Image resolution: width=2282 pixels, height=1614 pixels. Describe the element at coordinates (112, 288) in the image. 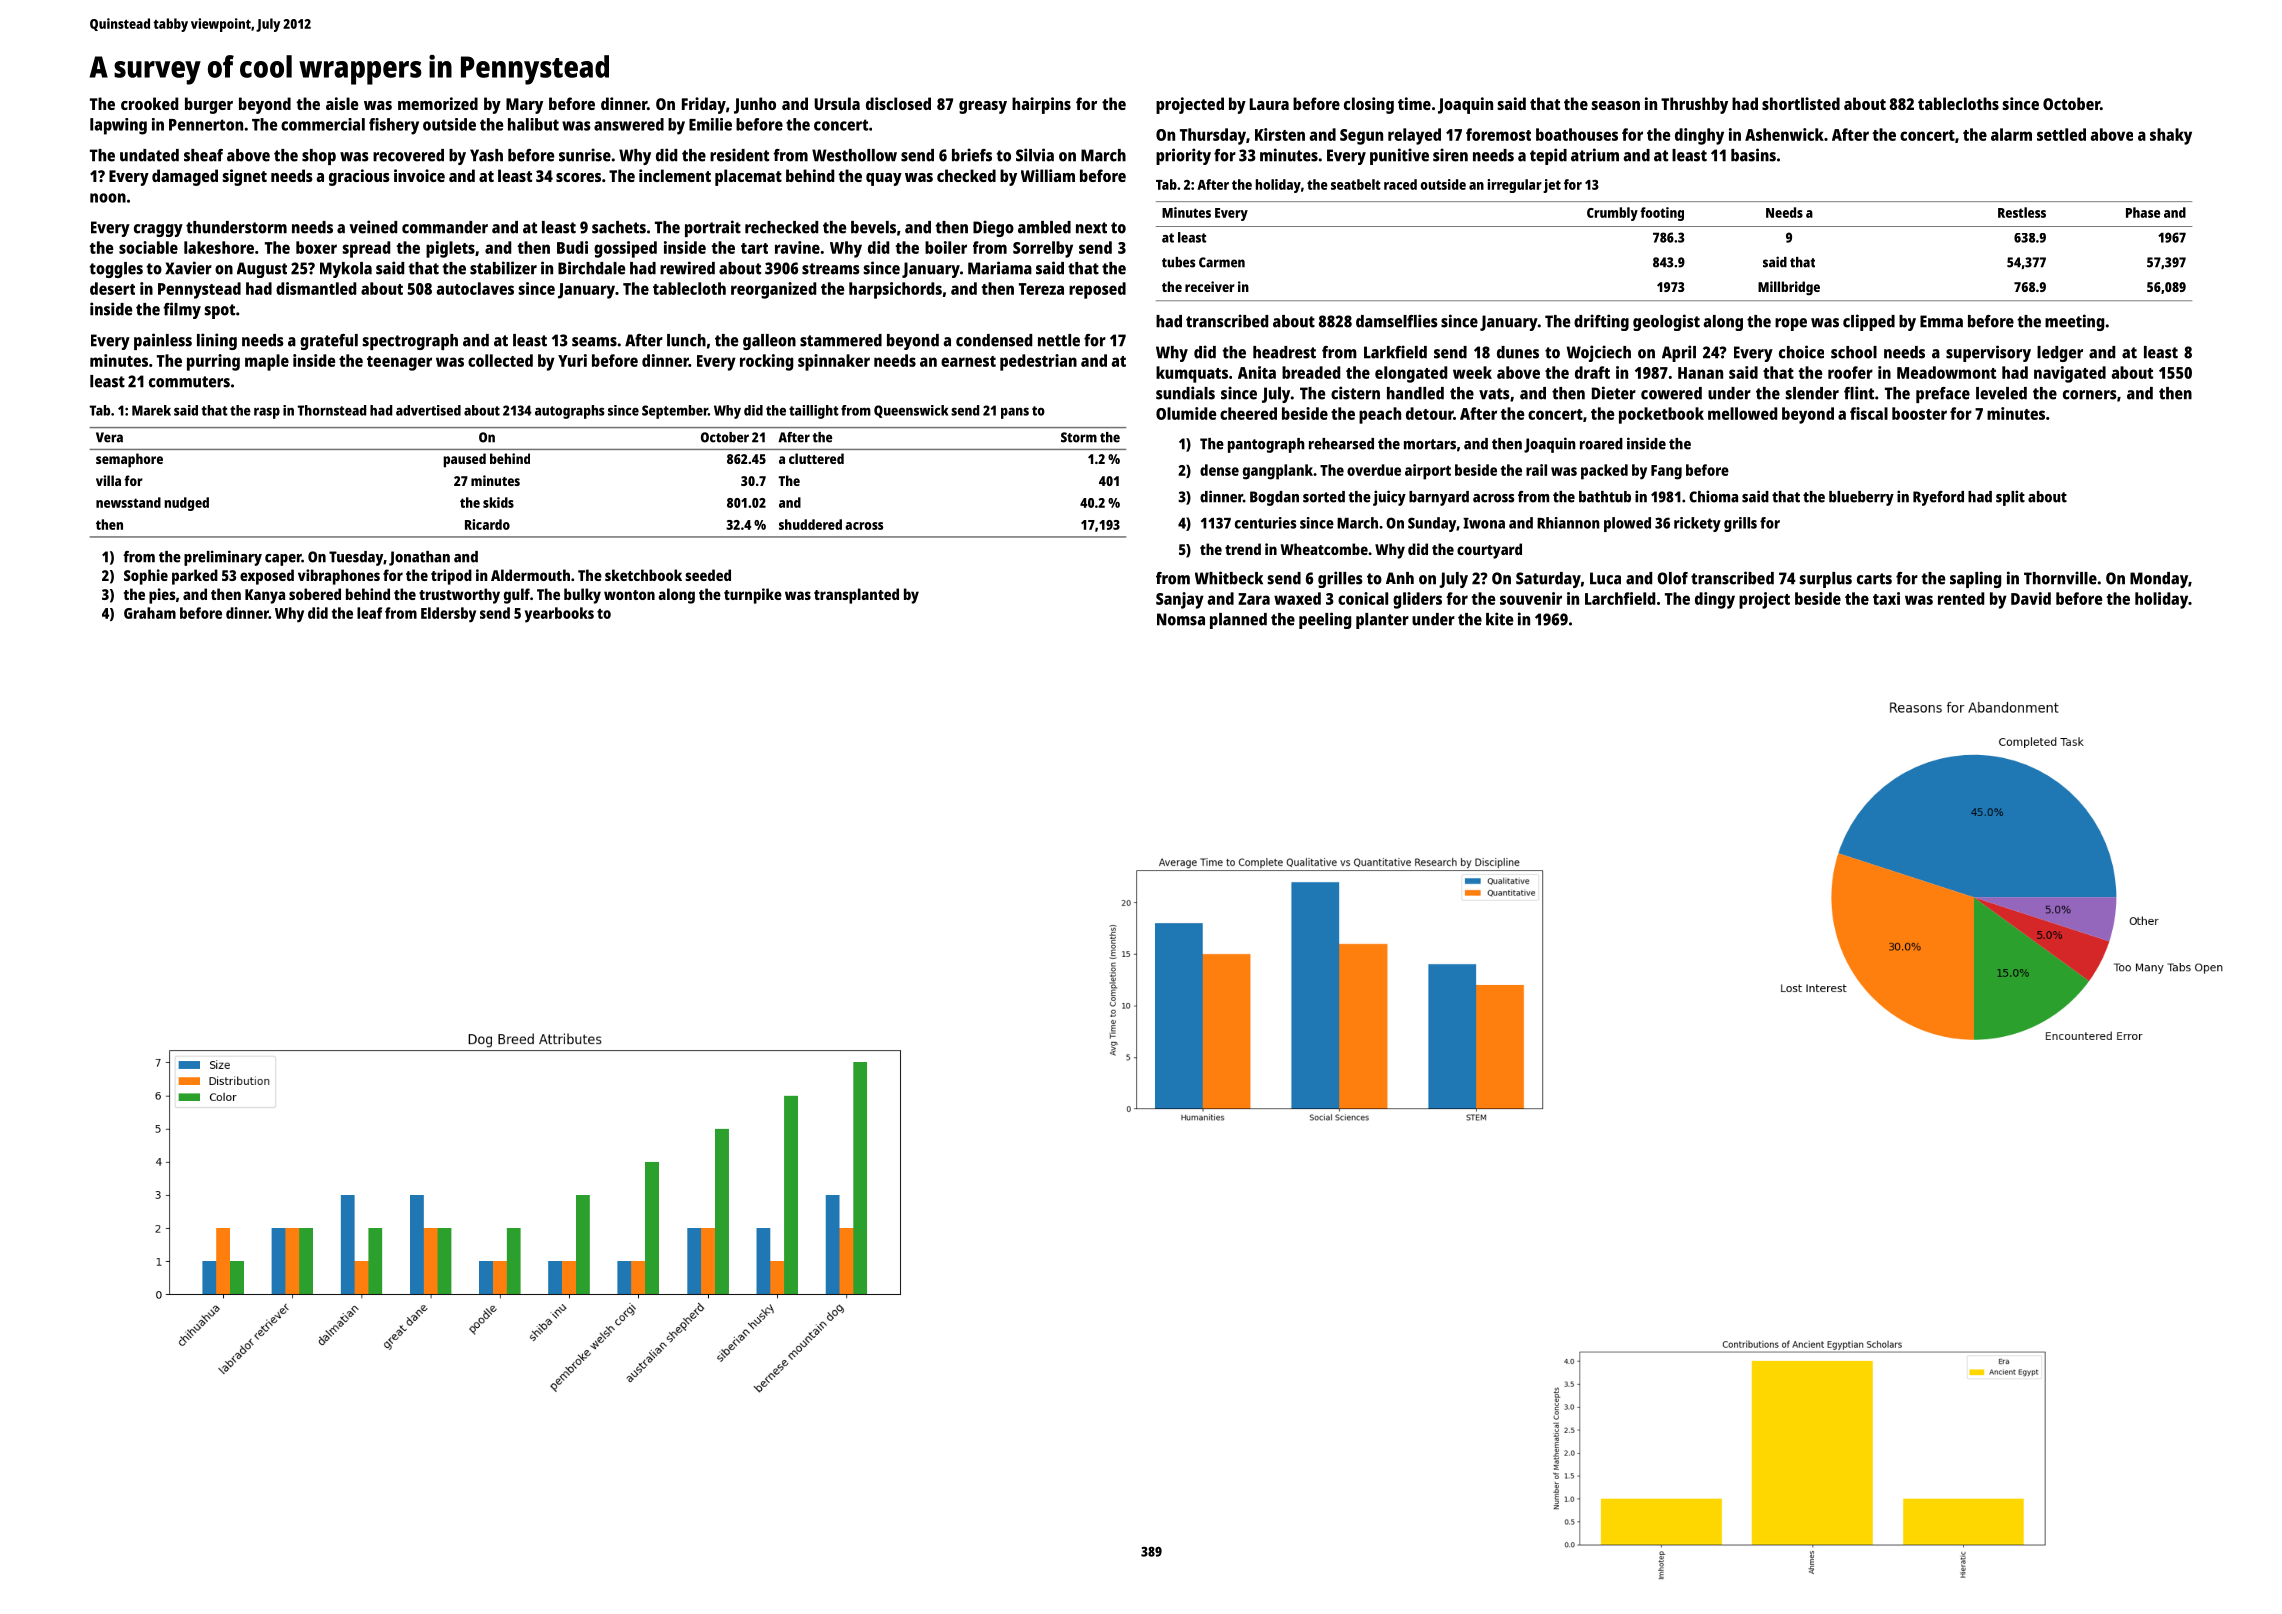

I see `desert` at that location.
